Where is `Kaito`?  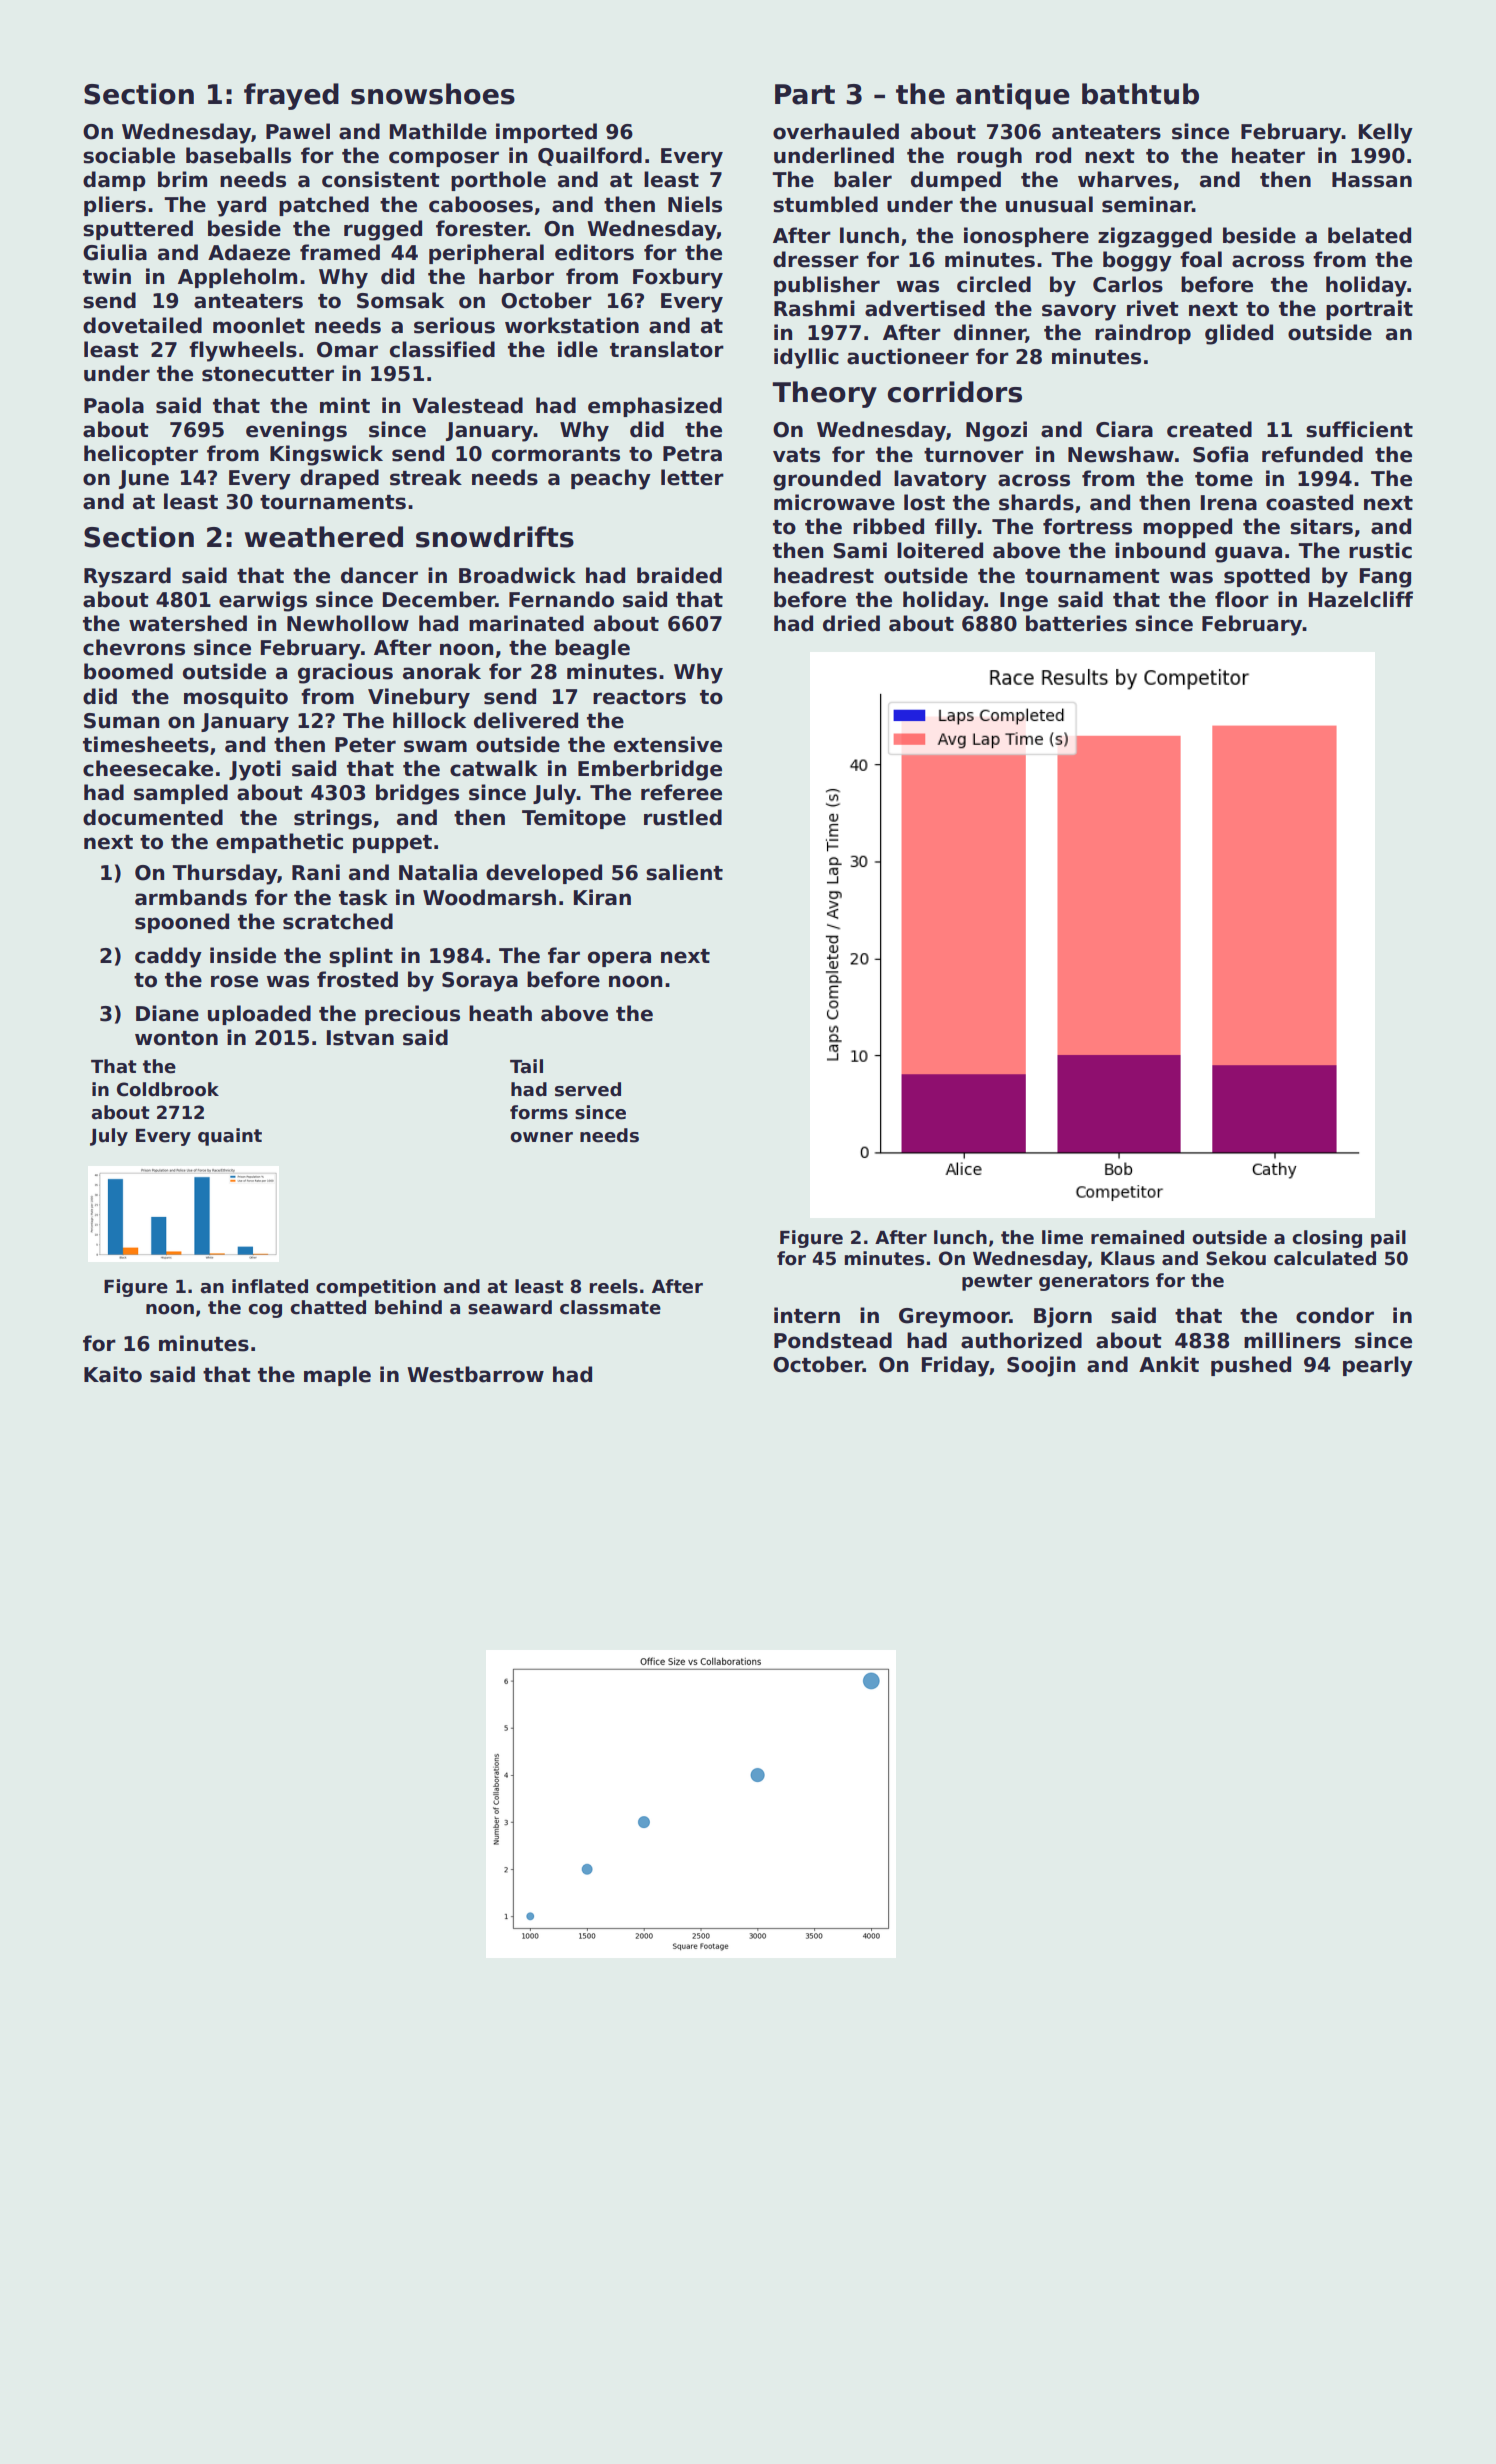 Kaito is located at coordinates (113, 1374).
